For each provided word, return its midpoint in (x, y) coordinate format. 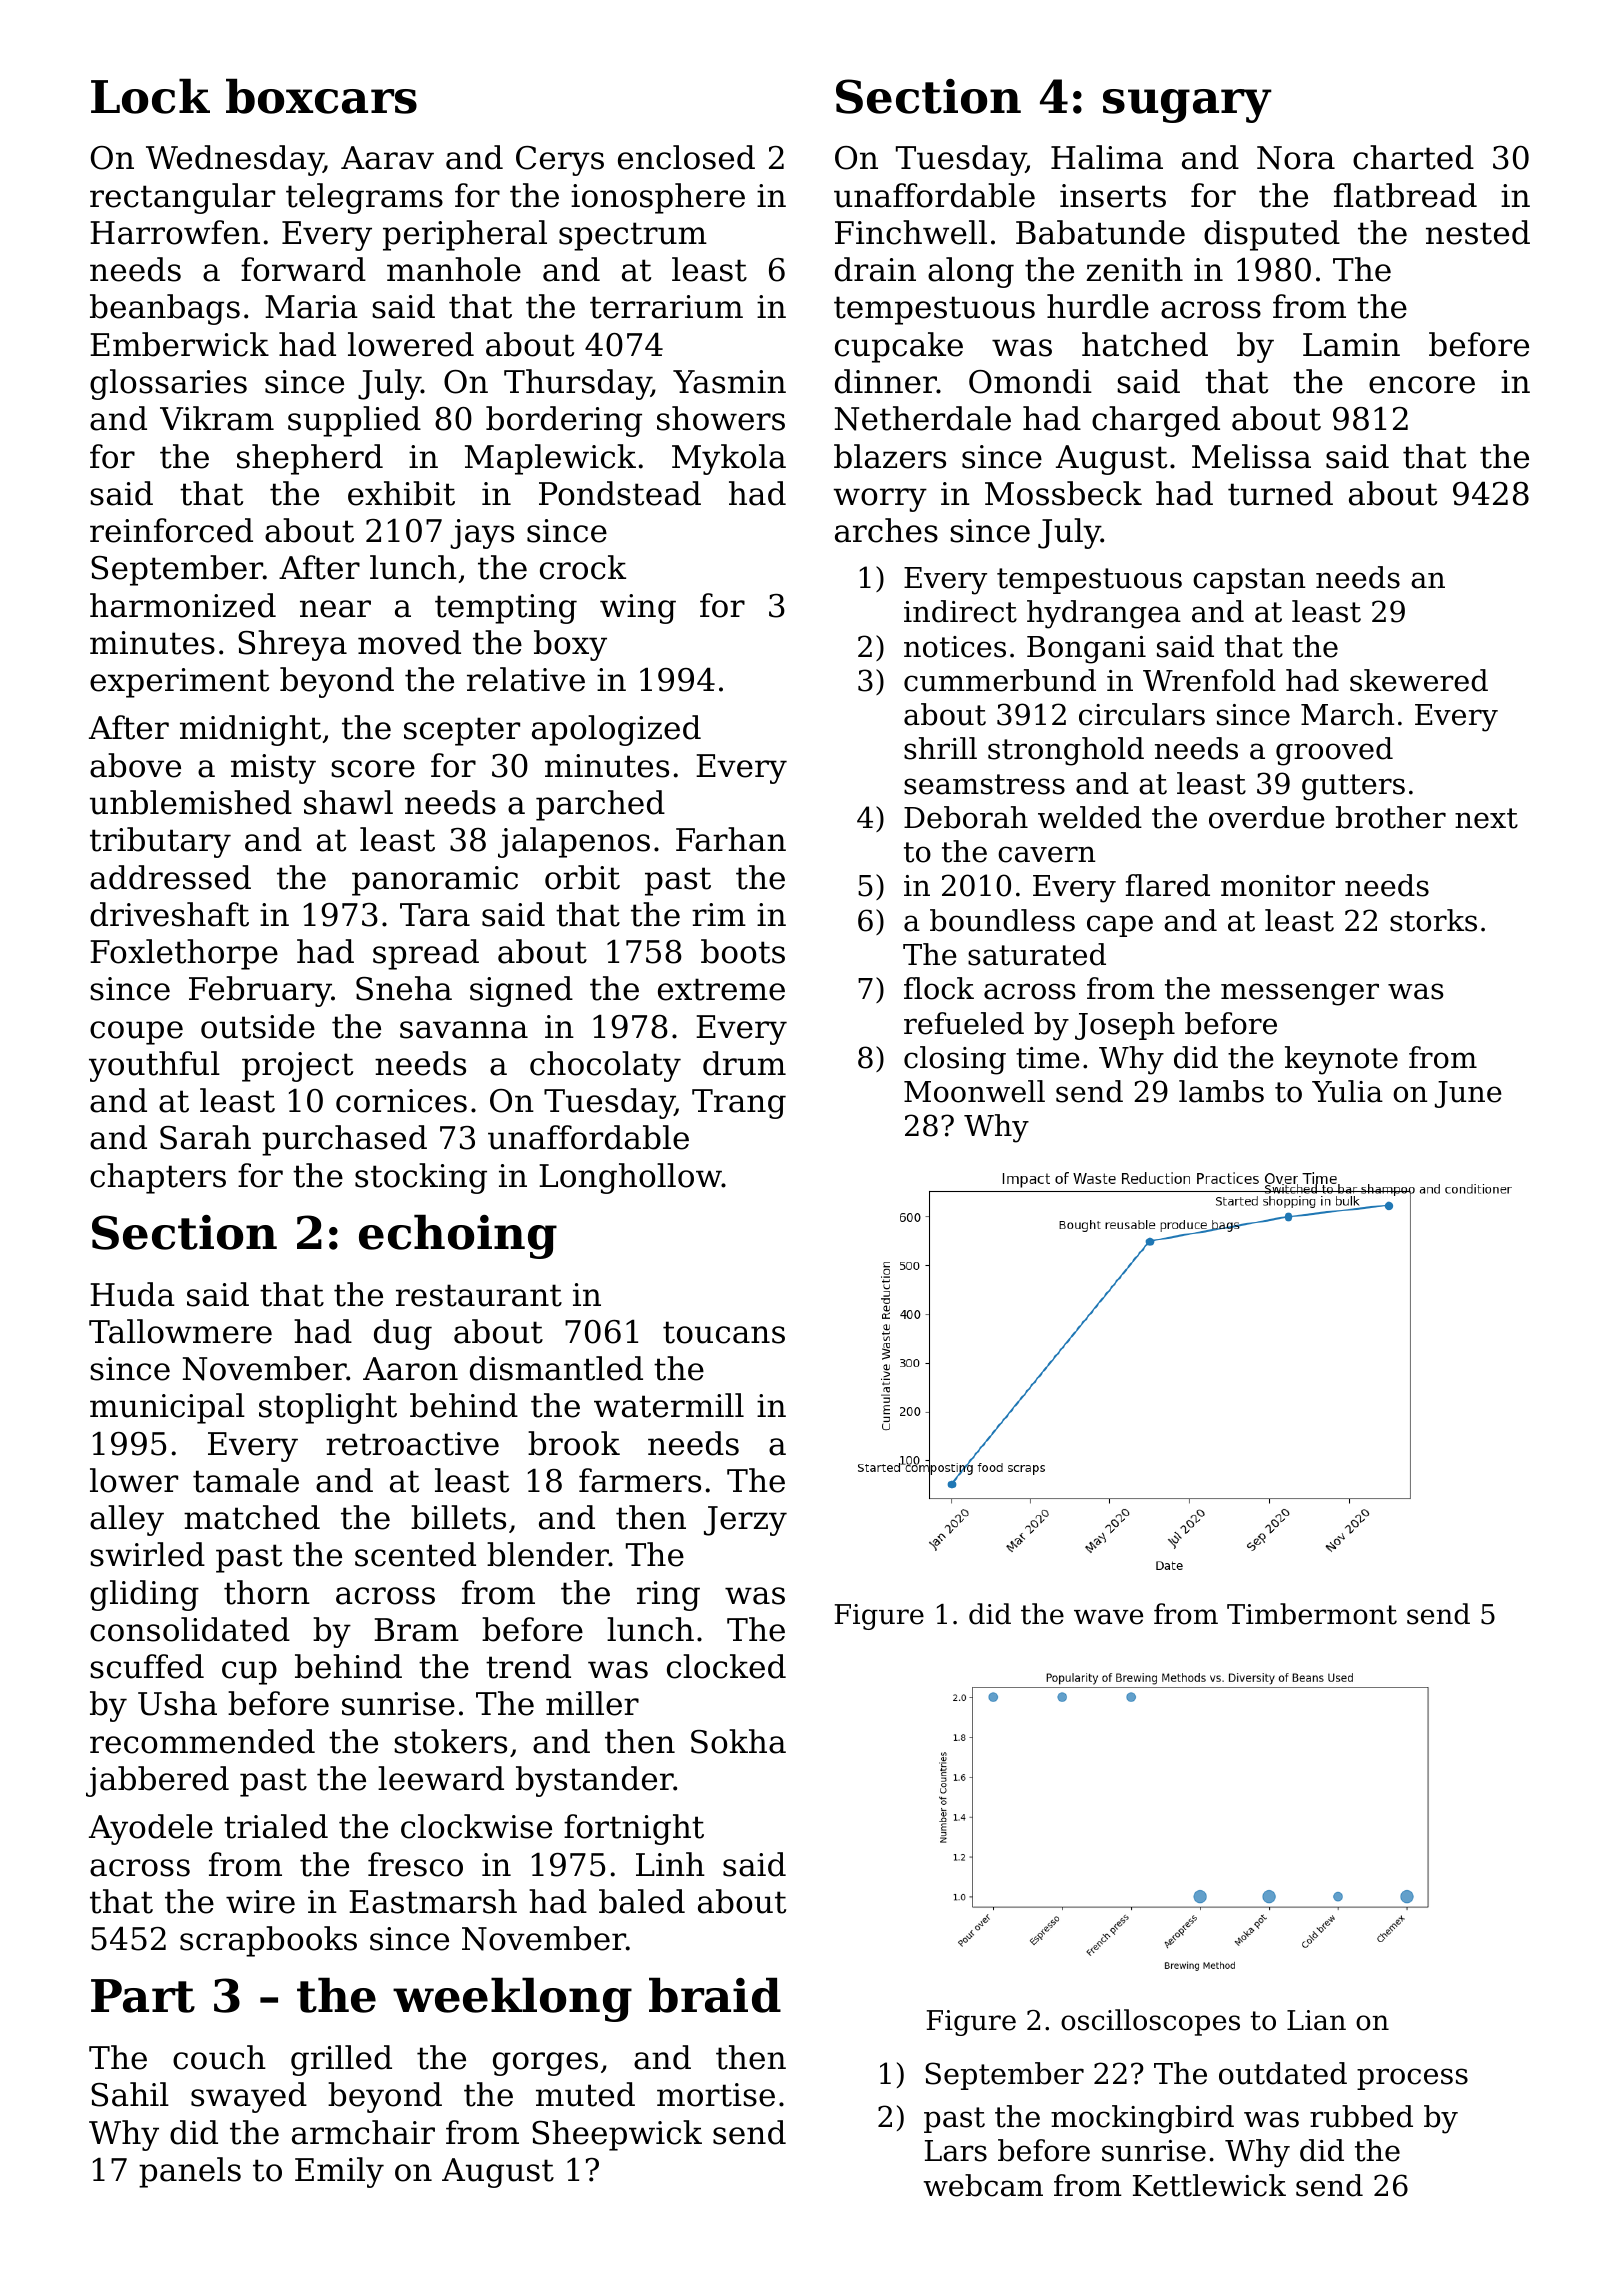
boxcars (321, 96)
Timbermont (1312, 1614)
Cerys (560, 161)
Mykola (729, 459)
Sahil (130, 2094)
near (335, 609)
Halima (1107, 157)
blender (548, 1554)
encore (1422, 385)
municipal (167, 1408)
